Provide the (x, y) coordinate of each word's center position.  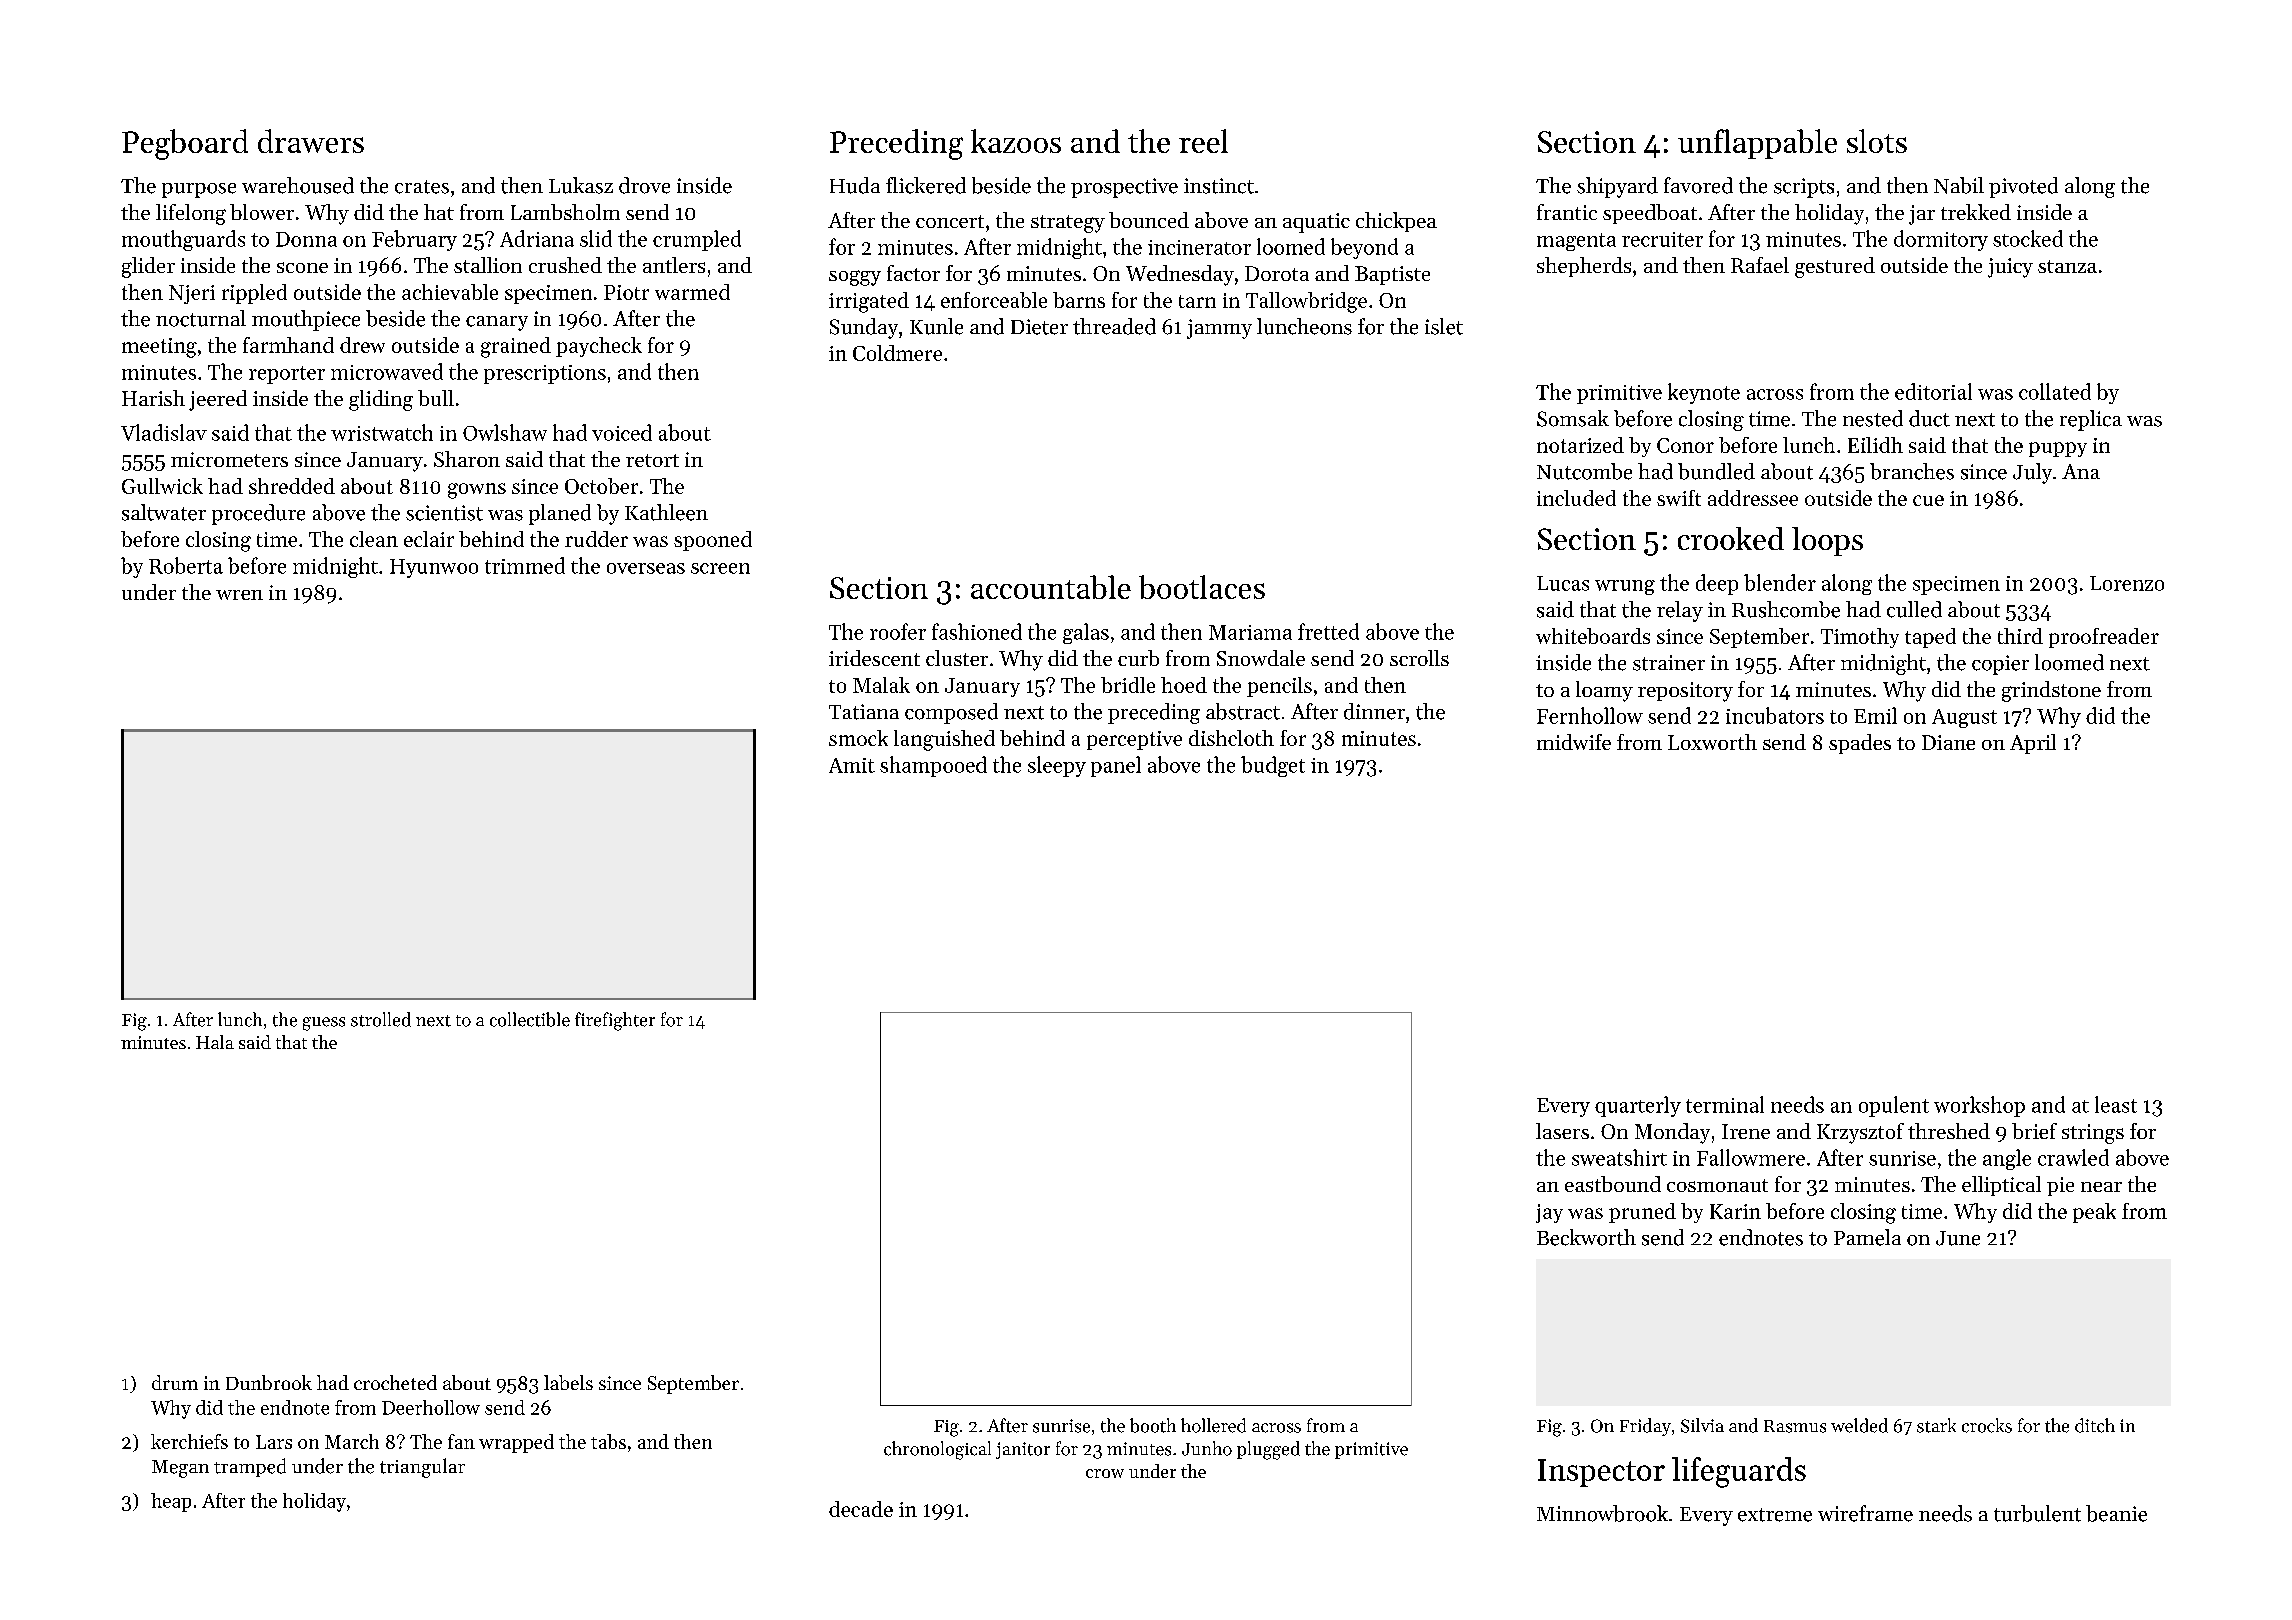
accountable (1051, 587)
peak (2094, 1213)
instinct (1219, 186)
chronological (937, 1450)
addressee (1753, 498)
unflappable (1757, 144)
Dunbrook (269, 1382)
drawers (311, 141)
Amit (852, 765)
